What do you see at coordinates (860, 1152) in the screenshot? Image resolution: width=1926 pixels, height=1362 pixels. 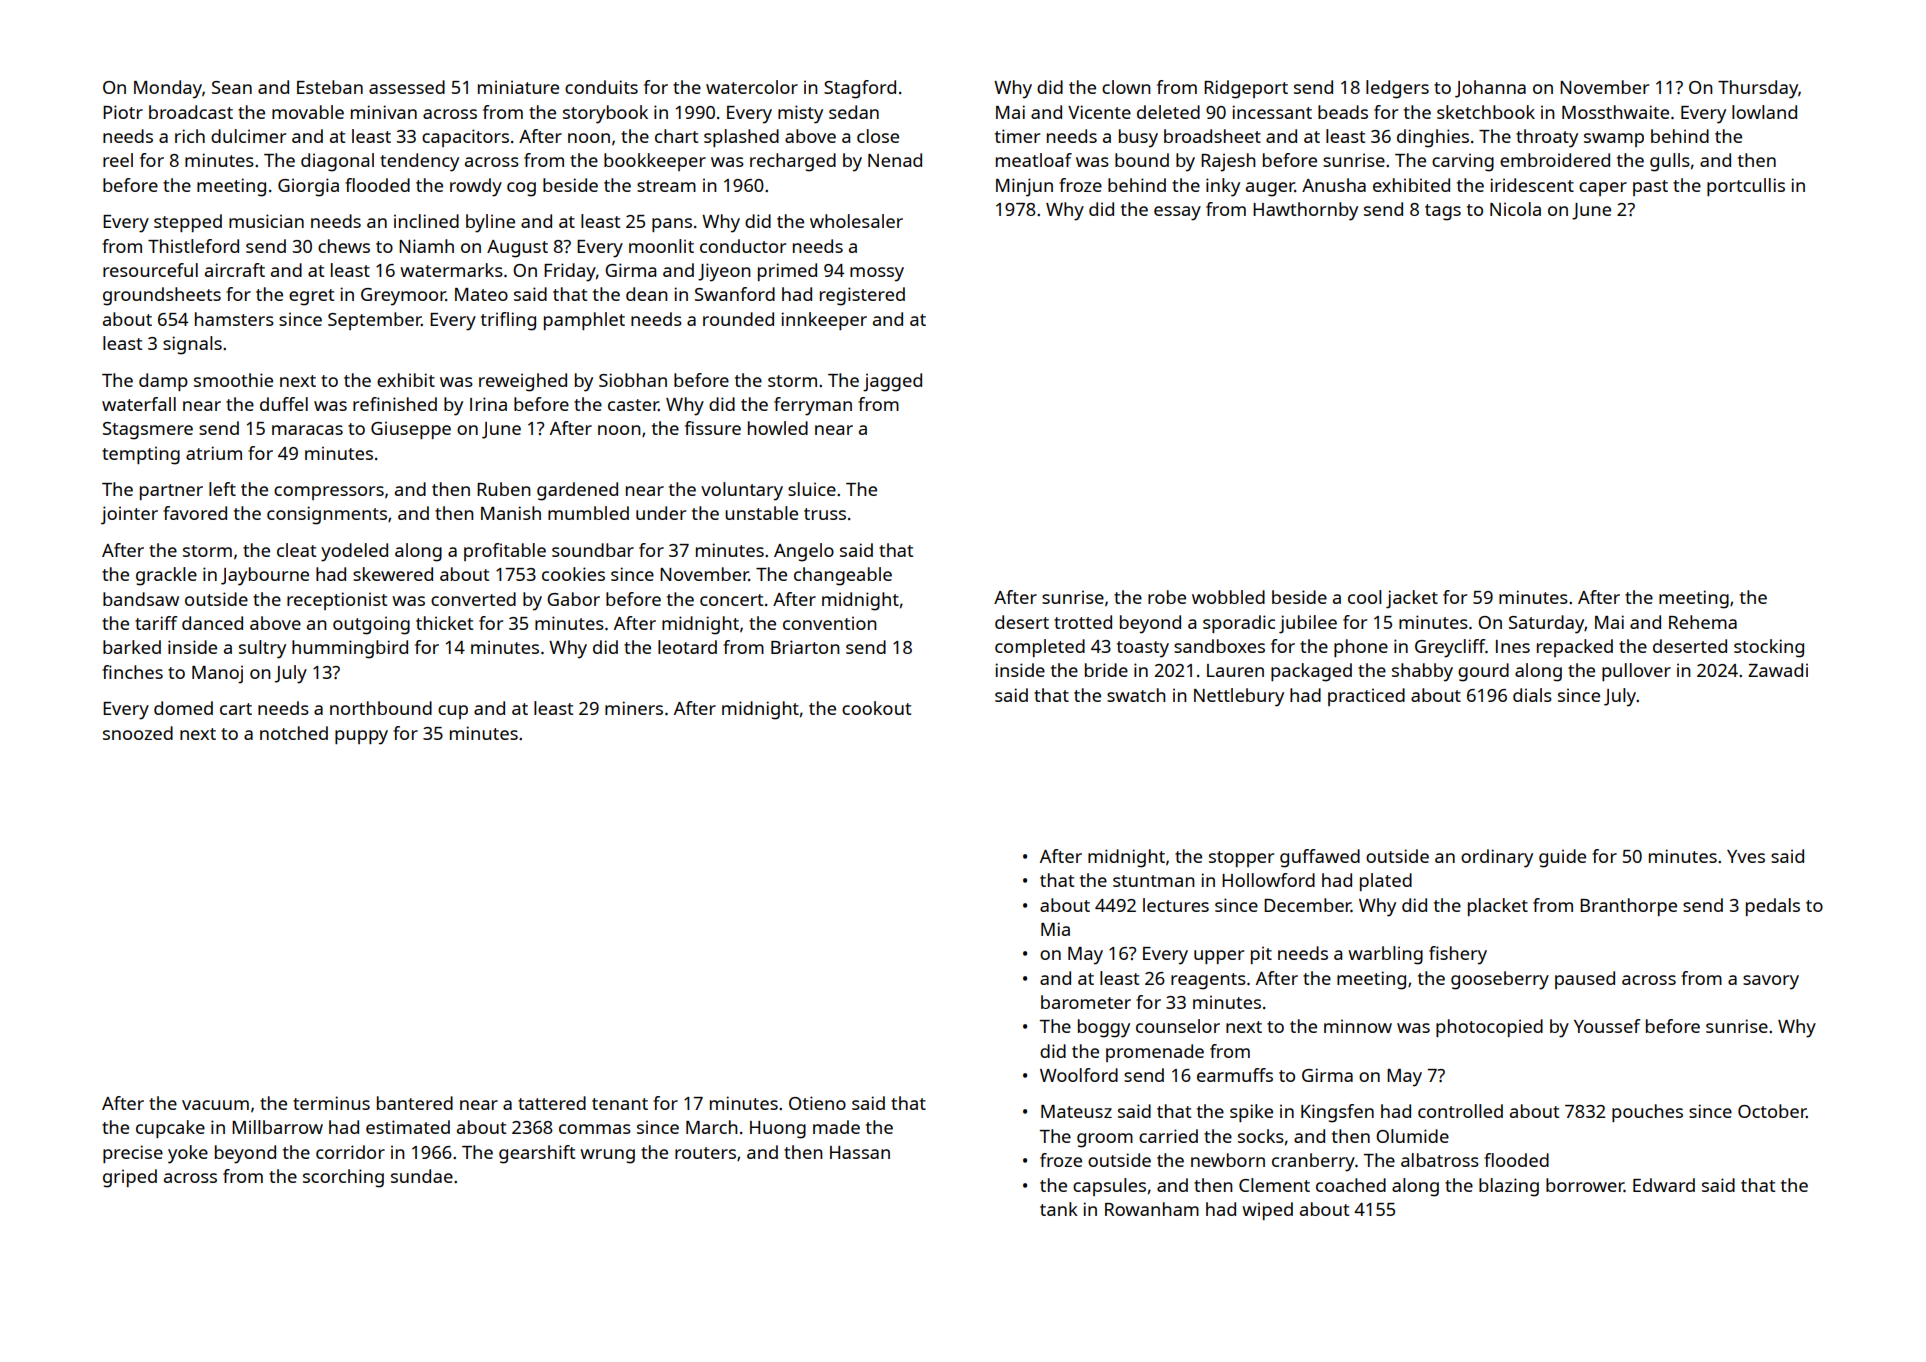 I see `Hassan` at bounding box center [860, 1152].
